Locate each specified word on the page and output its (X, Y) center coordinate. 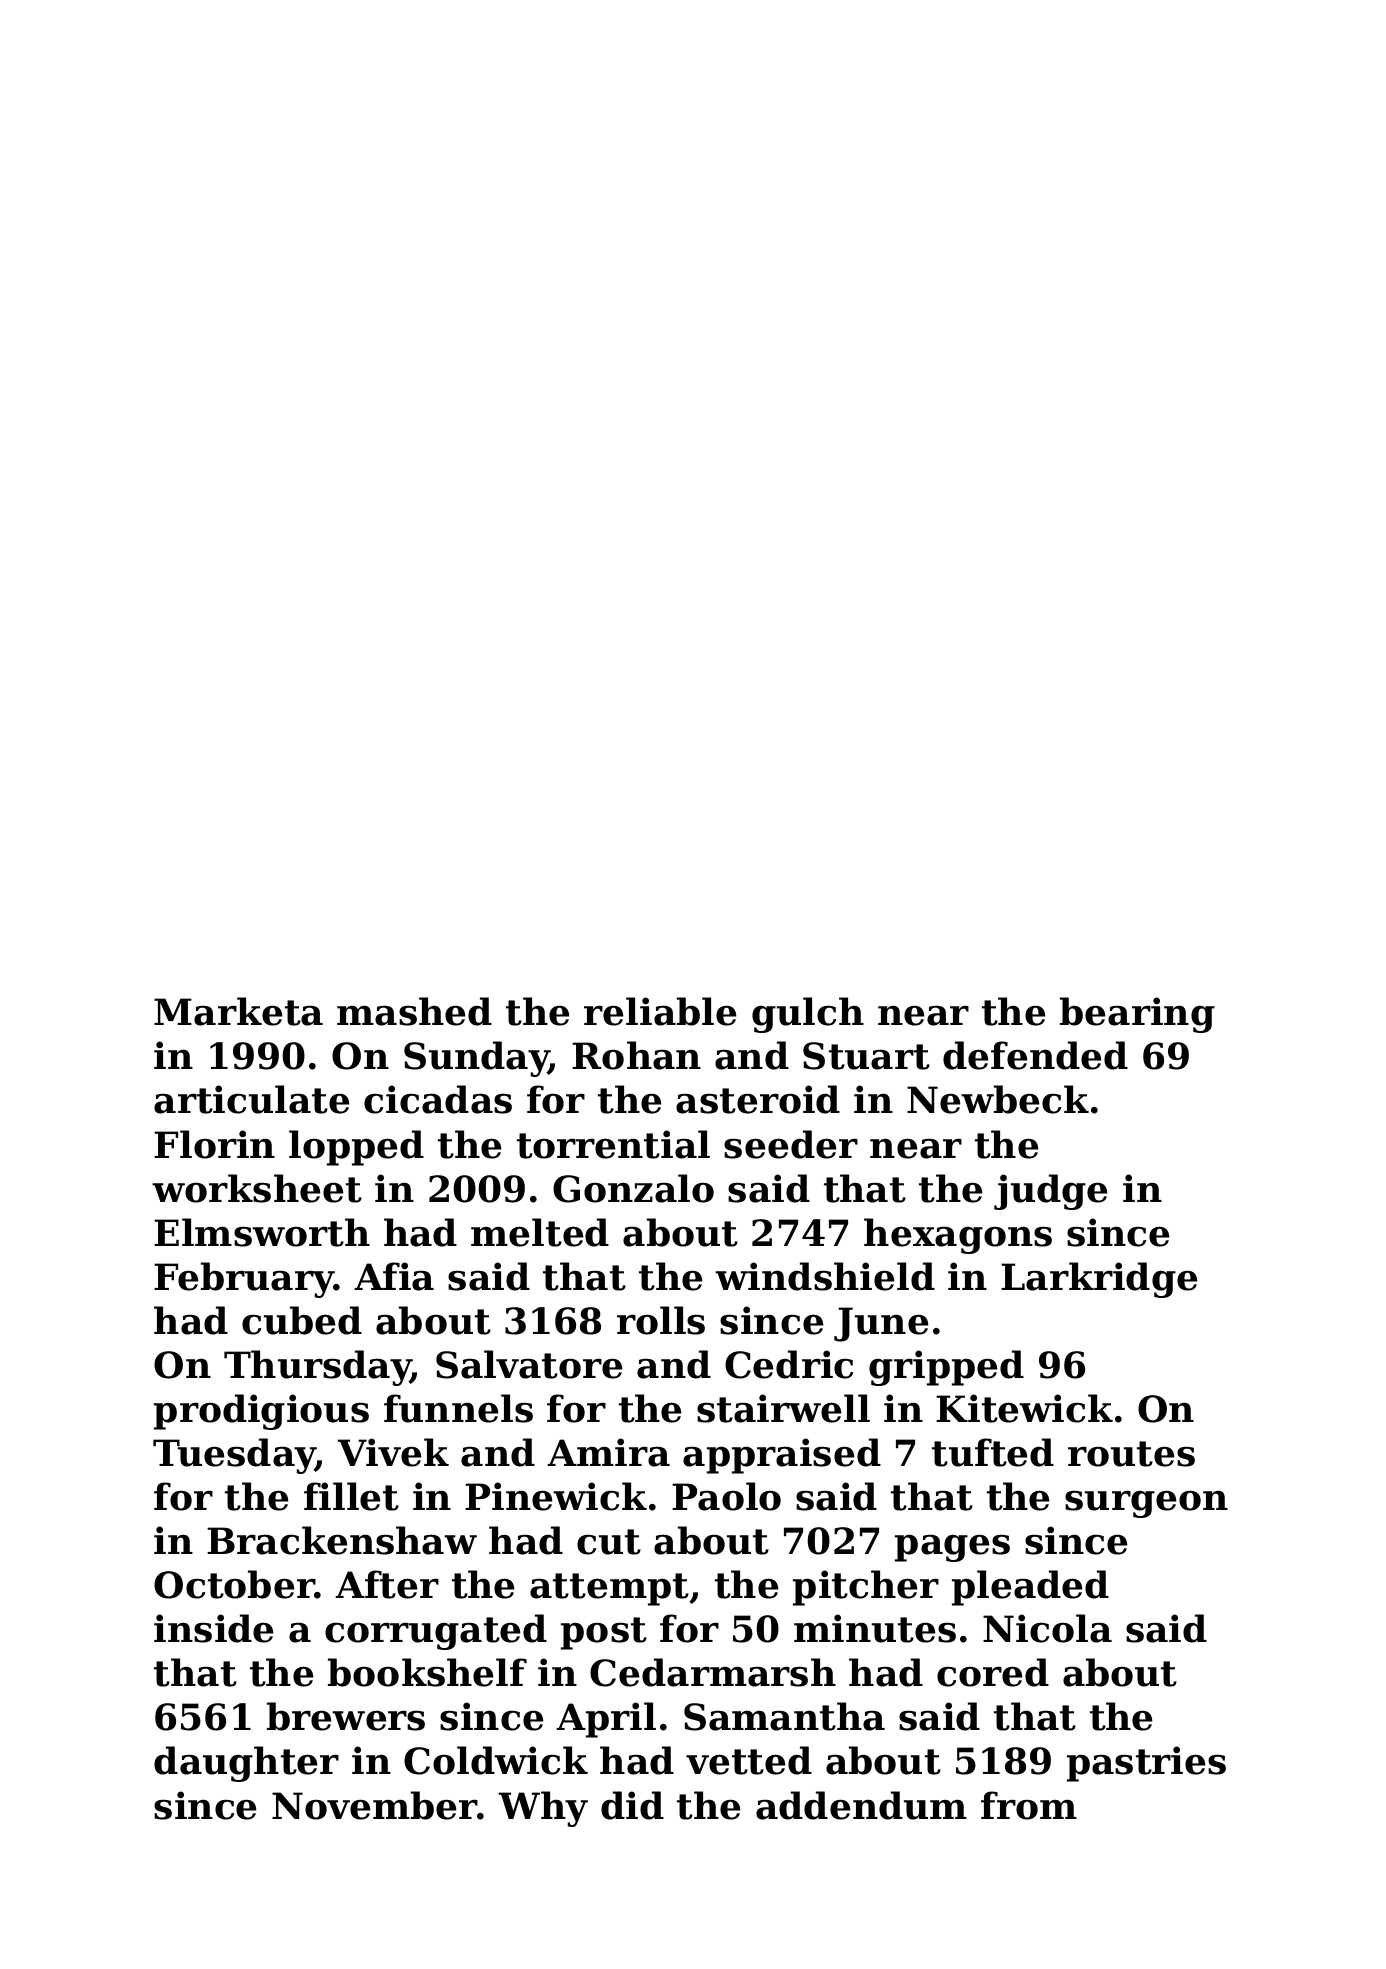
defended (1035, 1055)
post (604, 1633)
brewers (346, 1716)
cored (993, 1672)
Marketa (238, 1011)
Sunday (476, 1059)
